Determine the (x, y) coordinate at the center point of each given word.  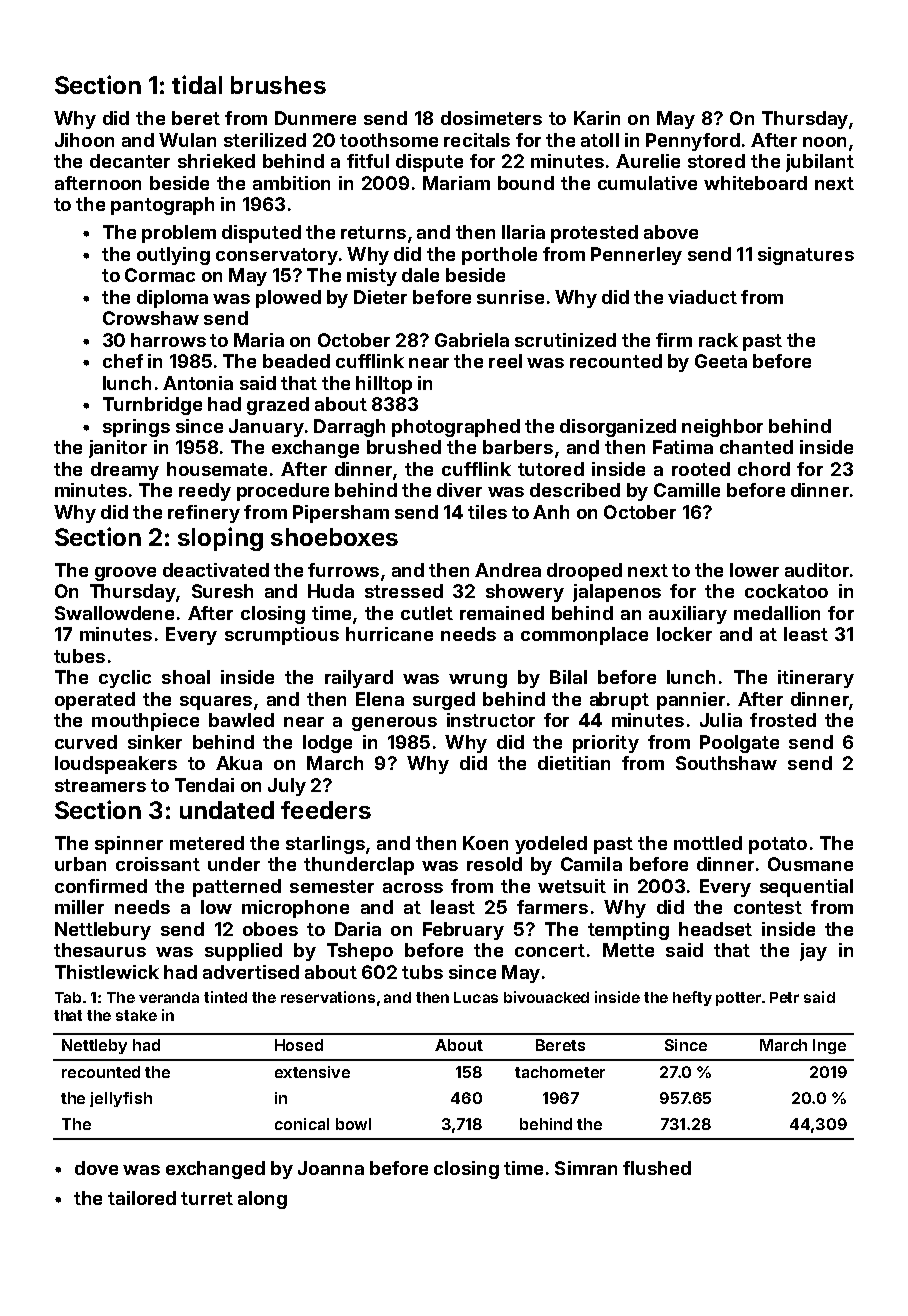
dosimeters (491, 118)
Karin (597, 118)
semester (332, 886)
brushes (278, 85)
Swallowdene (114, 613)
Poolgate (739, 744)
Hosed (299, 1045)
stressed (404, 591)
